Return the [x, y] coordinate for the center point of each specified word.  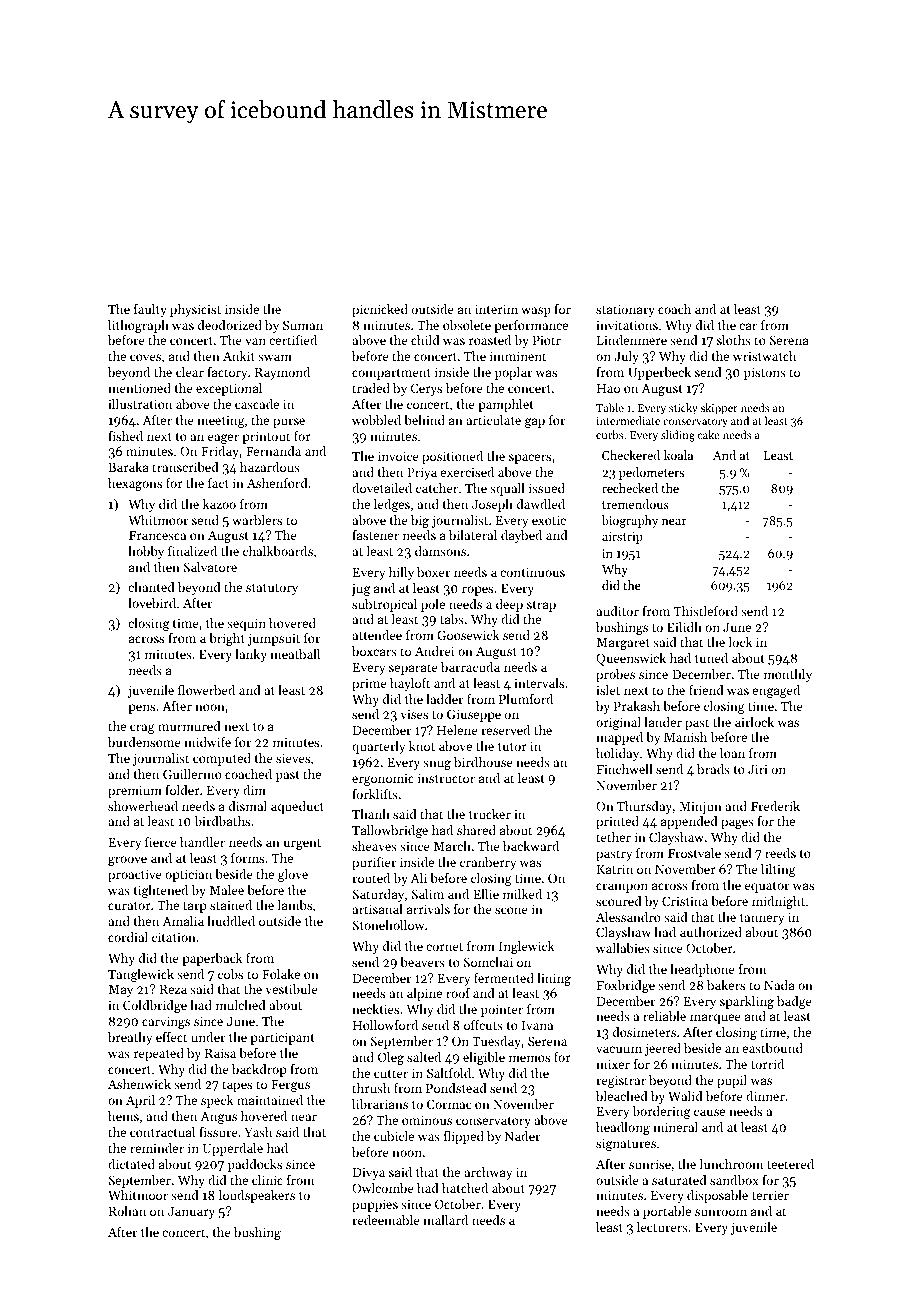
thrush [371, 1088]
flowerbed [206, 690]
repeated [159, 1054]
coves [145, 357]
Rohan [127, 1211]
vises [414, 714]
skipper [719, 409]
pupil [732, 1081]
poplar [513, 373]
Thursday [644, 807]
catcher [437, 488]
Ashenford [277, 483]
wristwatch [764, 356]
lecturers [662, 1227]
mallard [445, 1220]
